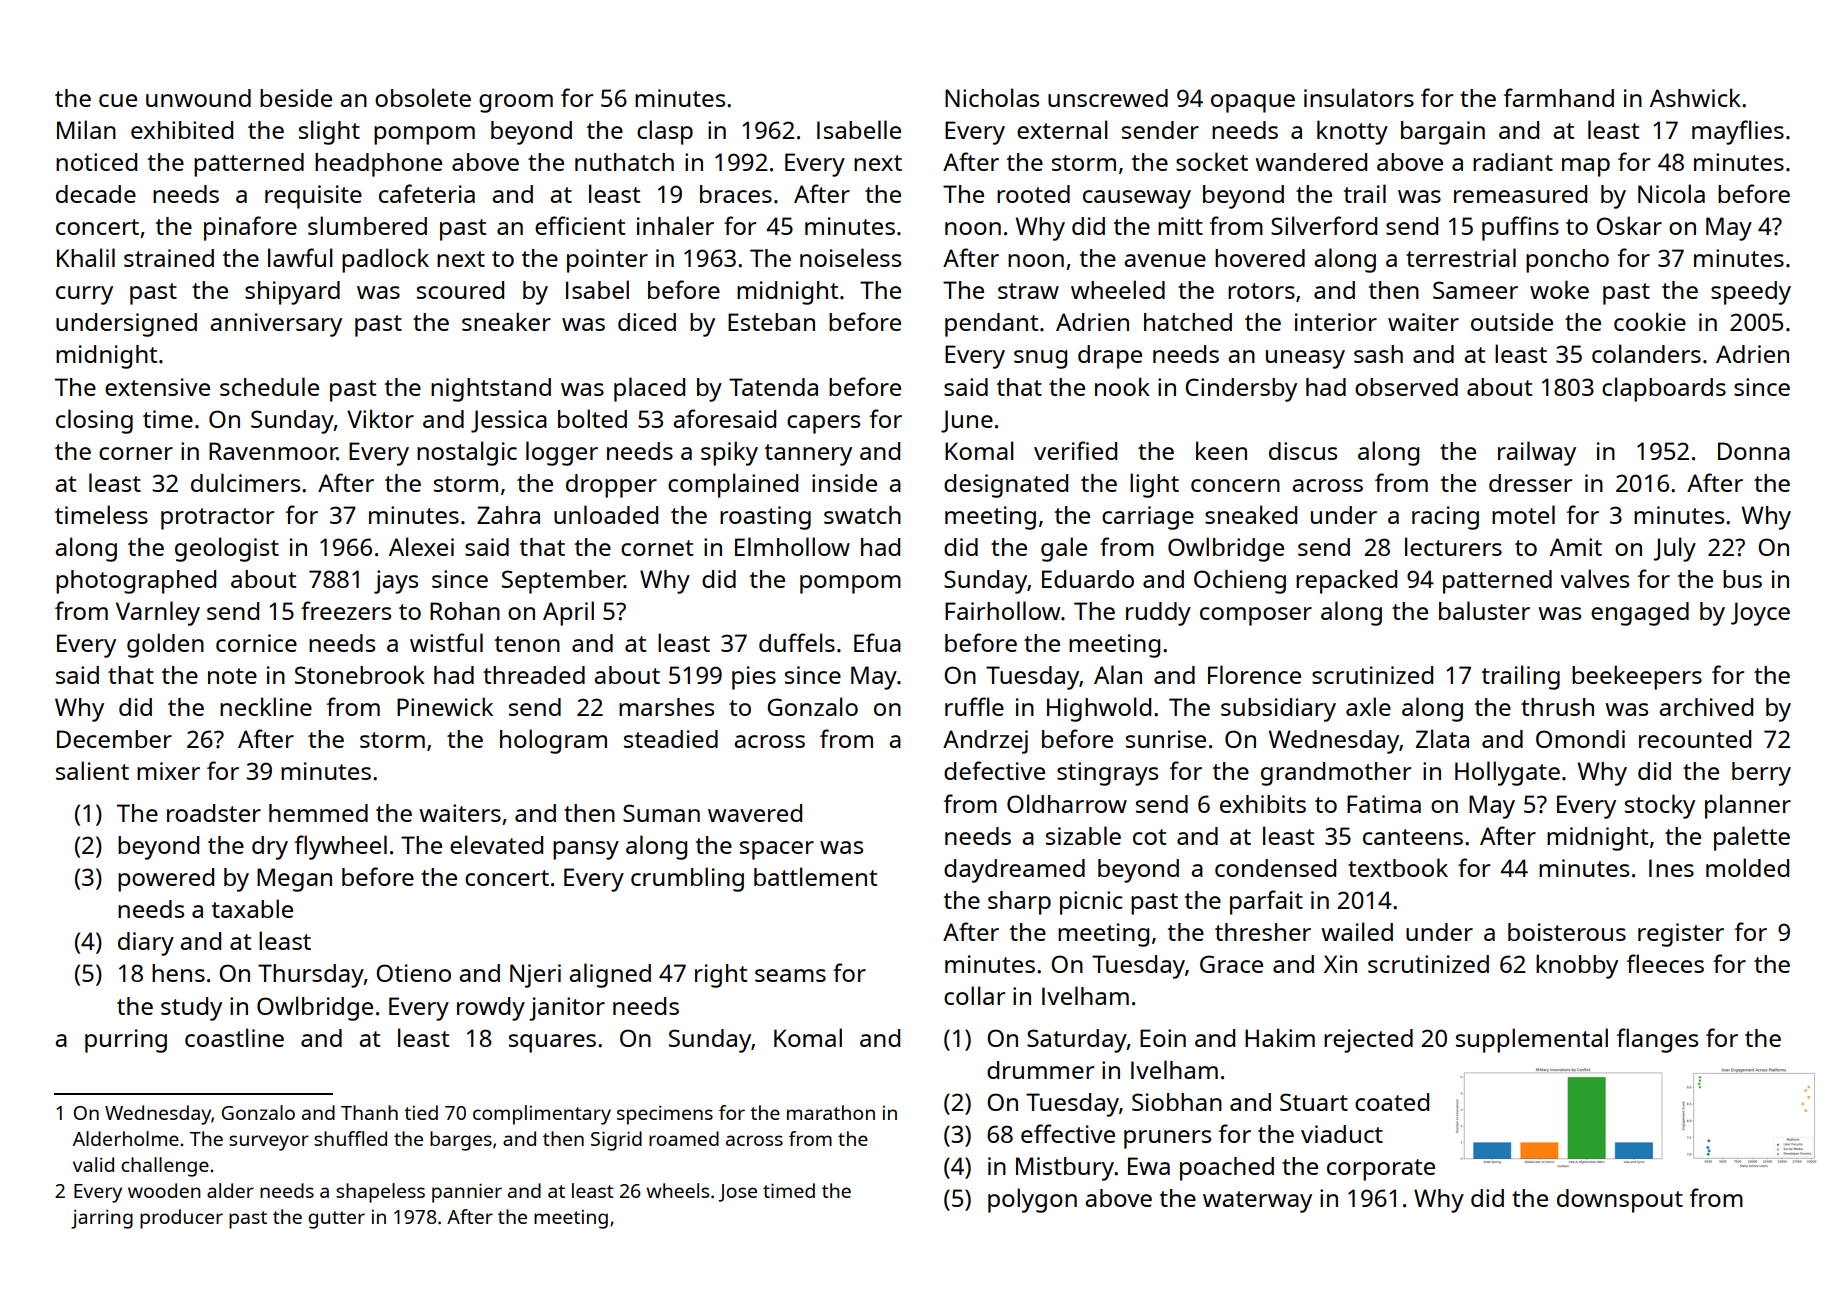 The height and width of the document is (1305, 1846). What do you see at coordinates (136, 453) in the document?
I see `corner` at bounding box center [136, 453].
